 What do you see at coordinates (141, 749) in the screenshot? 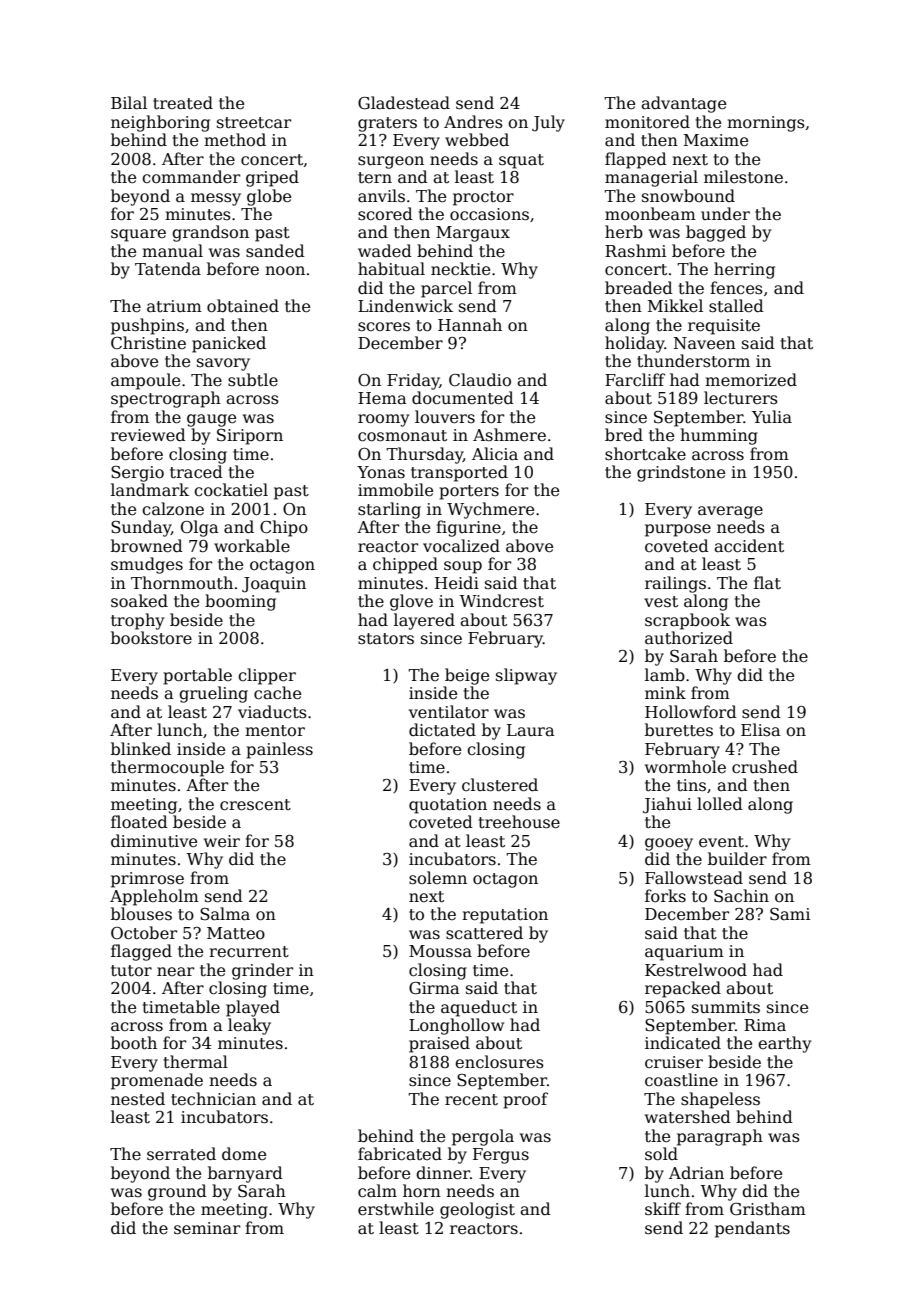
I see `blinked` at bounding box center [141, 749].
